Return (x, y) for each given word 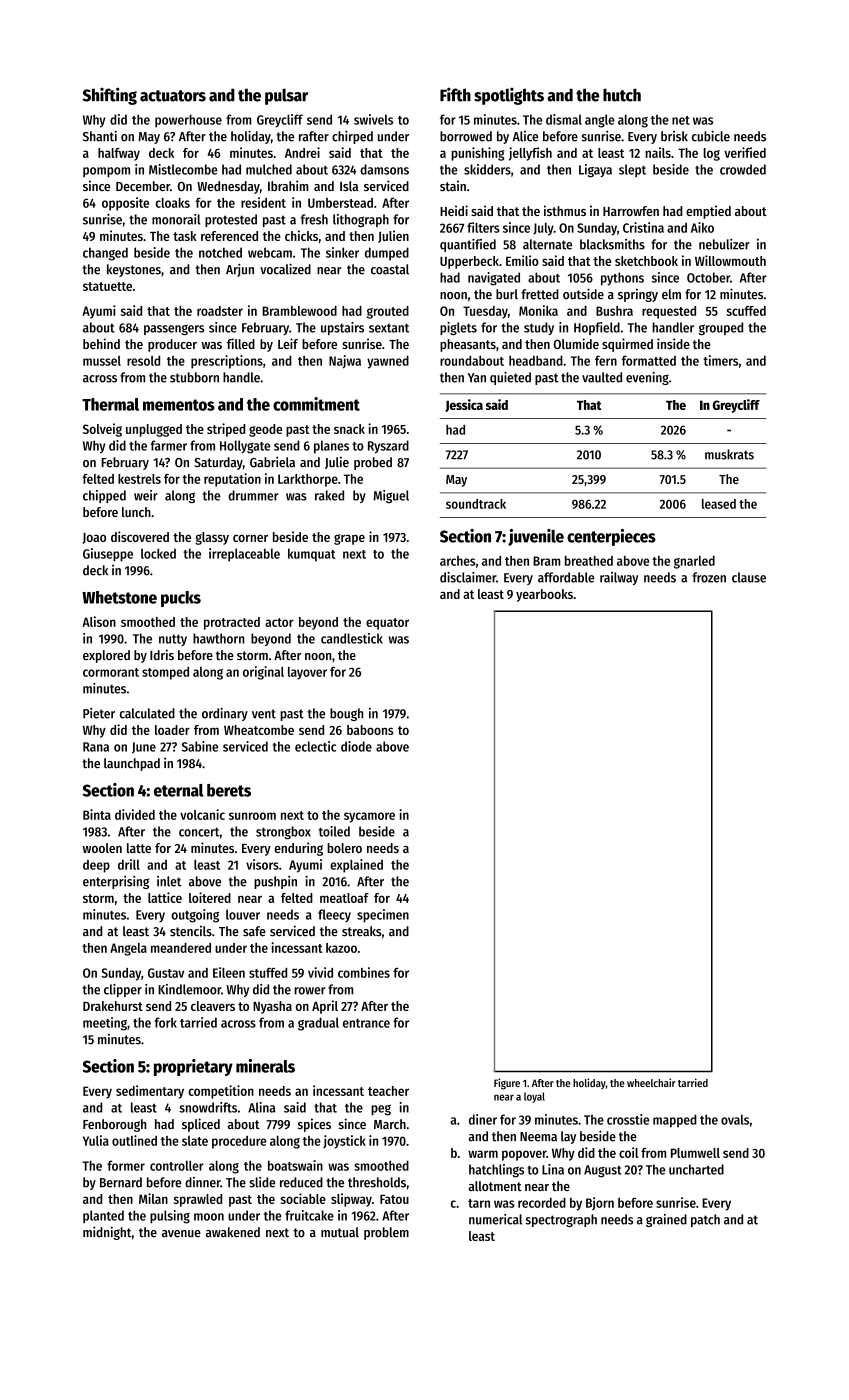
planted (103, 1216)
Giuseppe (108, 555)
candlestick (352, 638)
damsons (384, 169)
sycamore (369, 817)
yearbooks (544, 595)
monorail (176, 219)
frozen (709, 577)
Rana (96, 747)
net (681, 120)
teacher (388, 1091)
